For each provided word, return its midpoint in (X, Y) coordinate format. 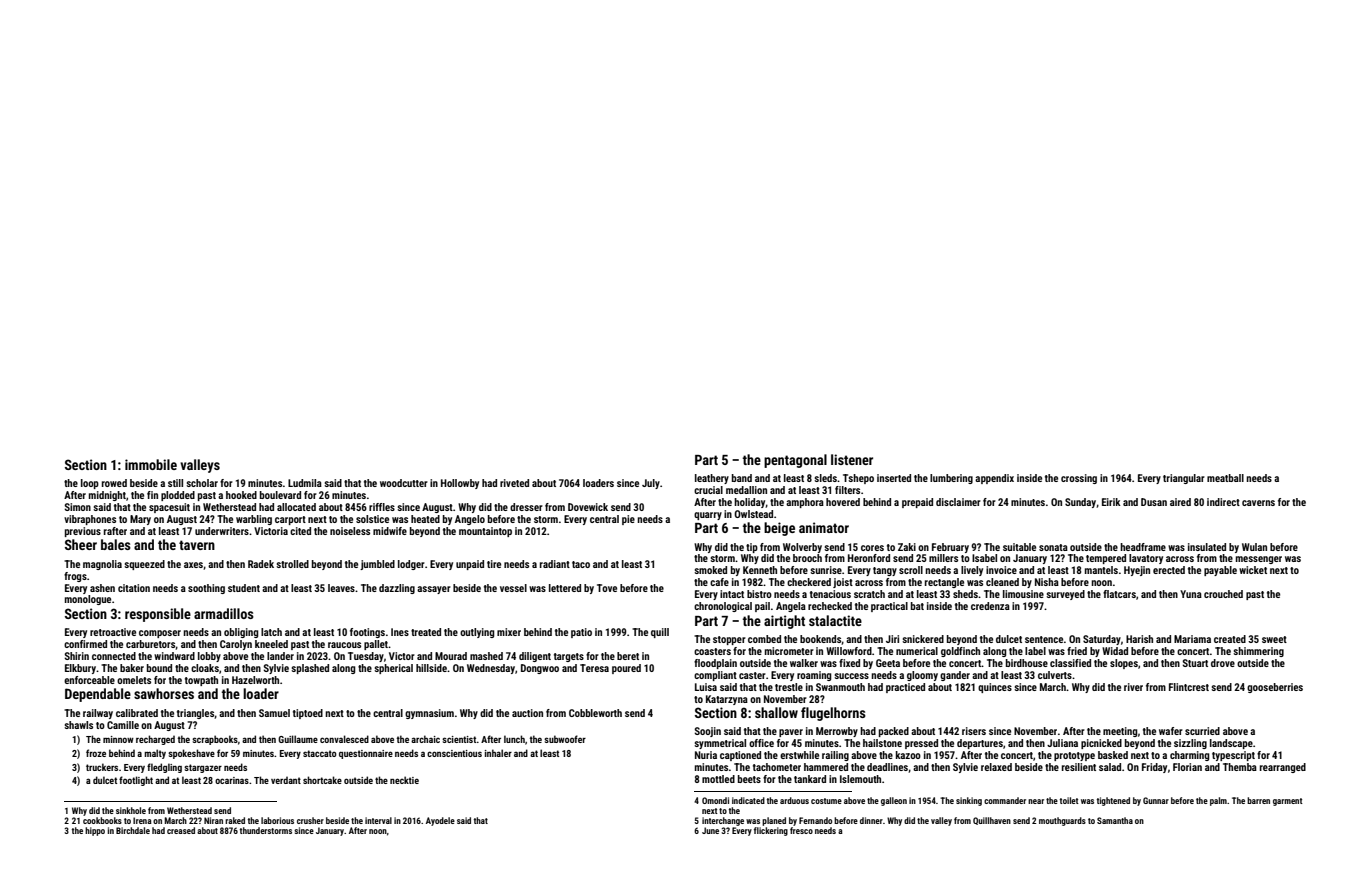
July (651, 484)
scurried (1202, 731)
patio (581, 633)
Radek (261, 564)
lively (972, 571)
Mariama (1192, 639)
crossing (1079, 479)
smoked (710, 570)
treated (426, 632)
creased (181, 830)
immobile (151, 464)
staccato (320, 753)
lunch (514, 739)
